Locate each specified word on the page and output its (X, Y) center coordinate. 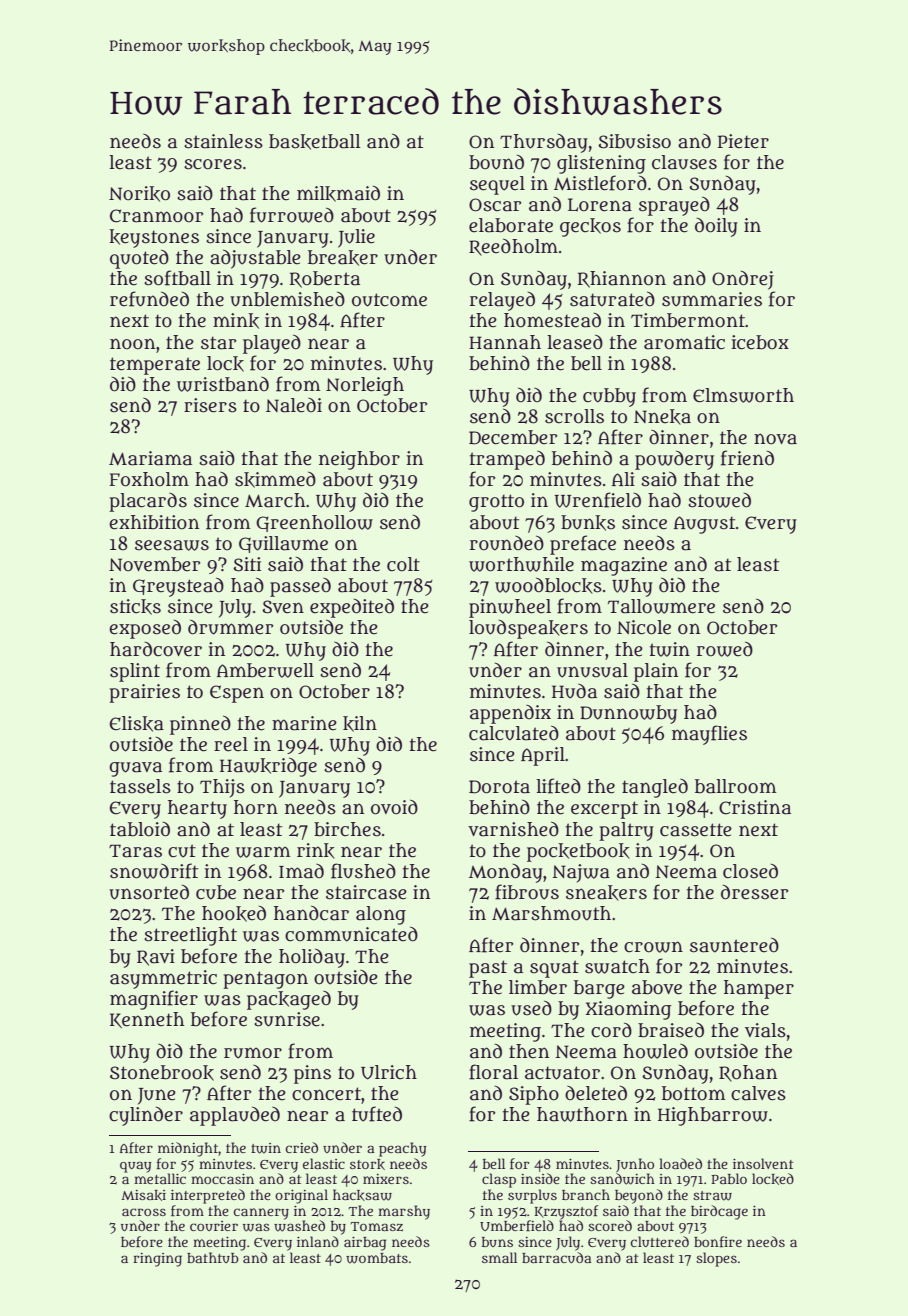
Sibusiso (634, 141)
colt (403, 564)
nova (775, 439)
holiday (312, 958)
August (704, 525)
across (144, 1212)
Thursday (544, 143)
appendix (510, 714)
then (529, 1051)
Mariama (150, 458)
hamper (759, 989)
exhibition (154, 522)
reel (231, 744)
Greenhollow (314, 523)
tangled (655, 788)
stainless (223, 141)
